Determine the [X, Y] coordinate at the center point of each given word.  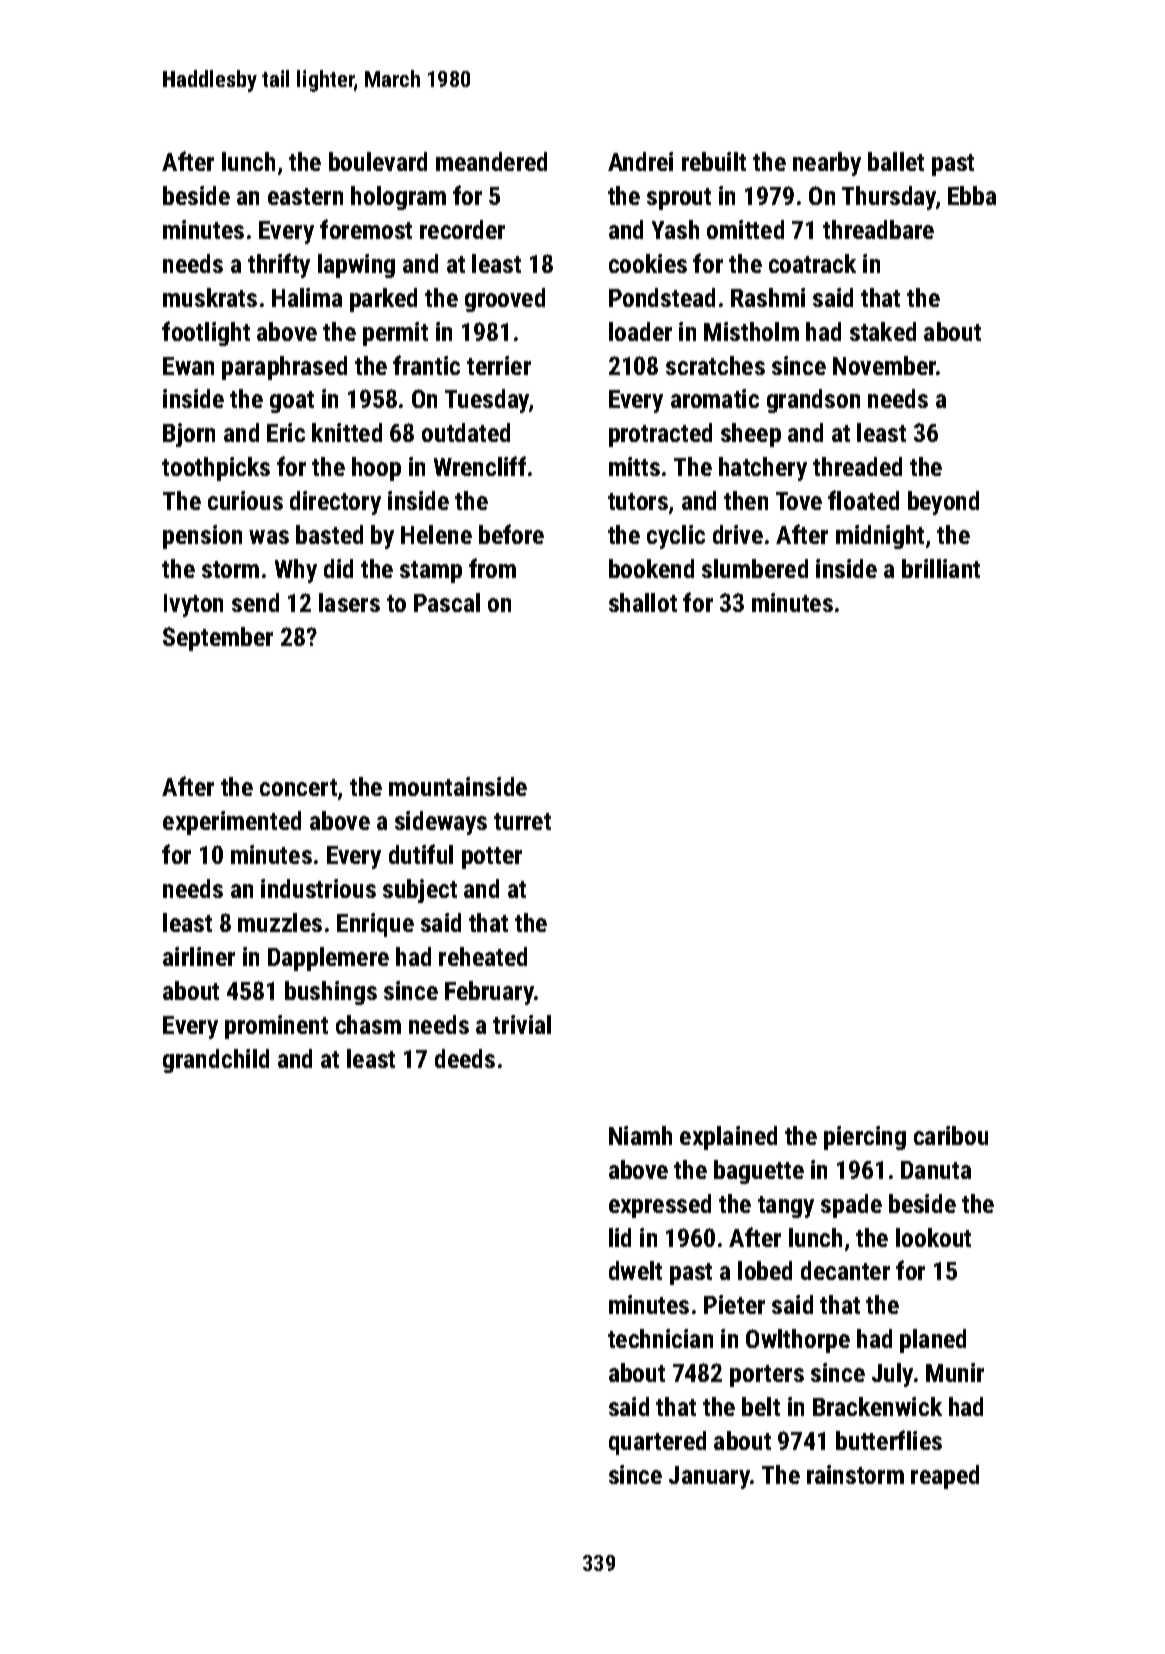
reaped [945, 1477]
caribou [951, 1135]
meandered [491, 161]
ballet [896, 161]
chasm [368, 1024]
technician [660, 1338]
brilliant [941, 568]
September [218, 639]
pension [202, 537]
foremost [366, 229]
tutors [638, 501]
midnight [880, 537]
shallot [643, 602]
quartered [657, 1443]
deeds [465, 1058]
